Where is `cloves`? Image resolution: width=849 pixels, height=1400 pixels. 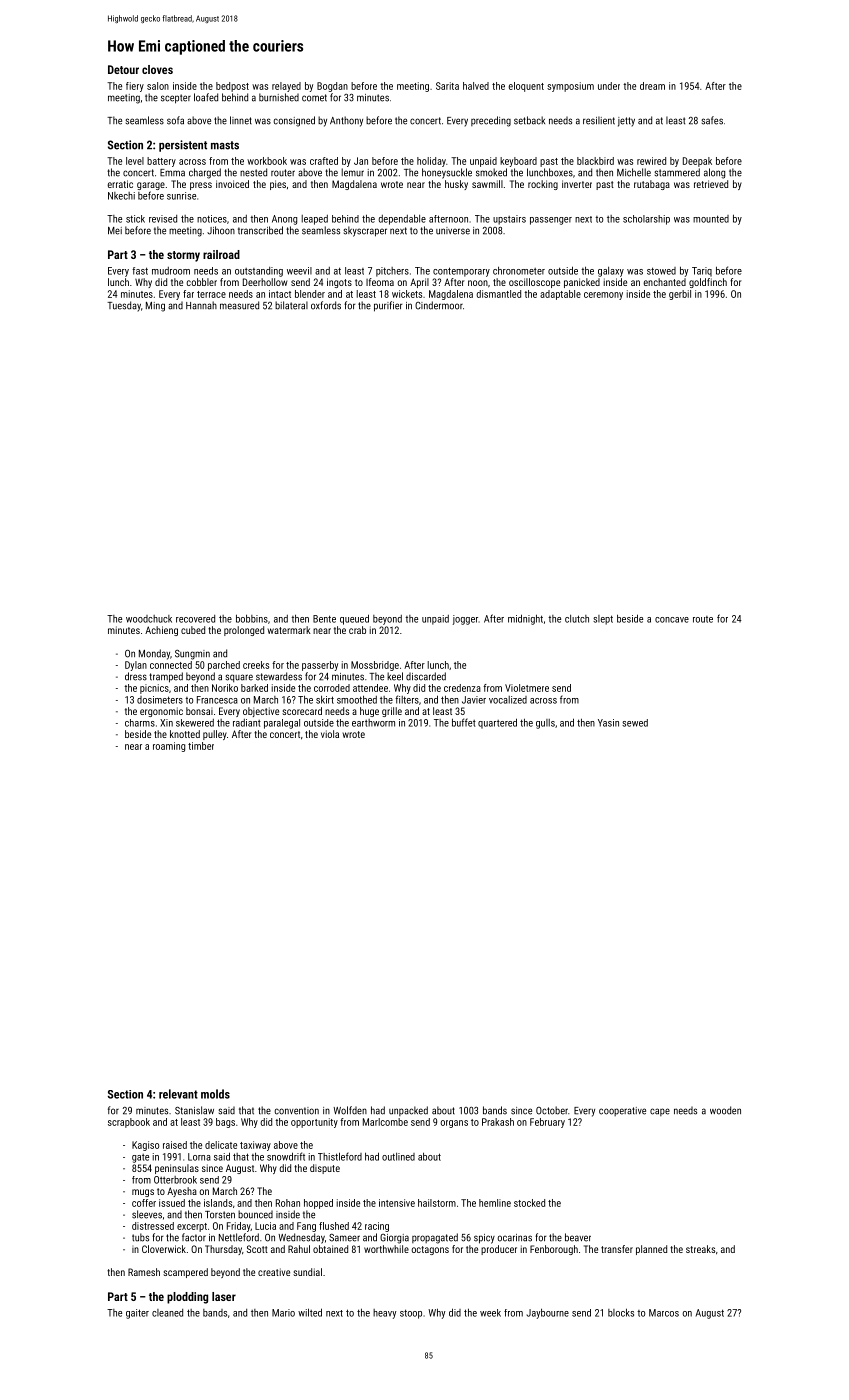
cloves is located at coordinates (157, 69).
